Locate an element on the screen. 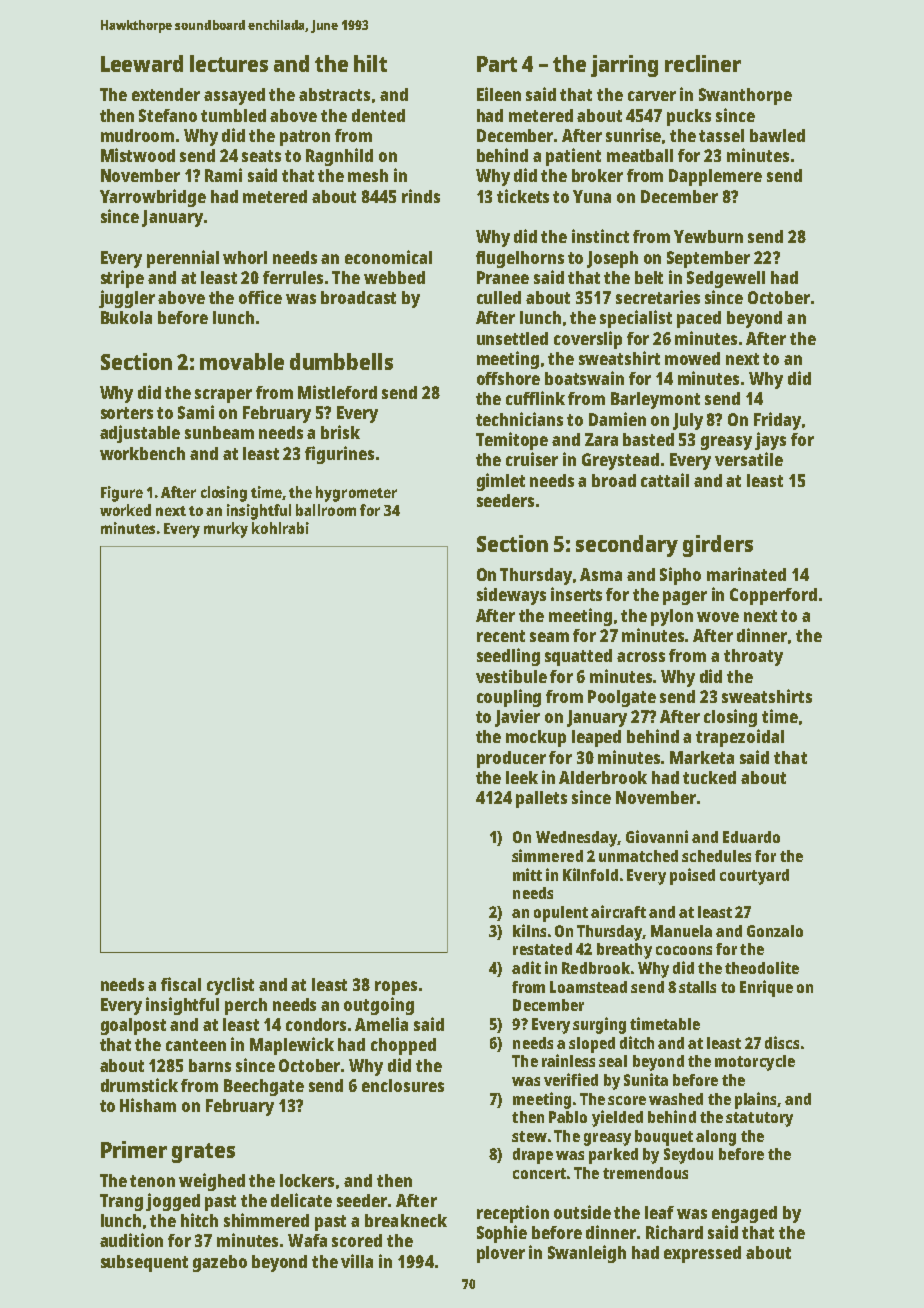 The image size is (924, 1308). ropes is located at coordinates (396, 988).
